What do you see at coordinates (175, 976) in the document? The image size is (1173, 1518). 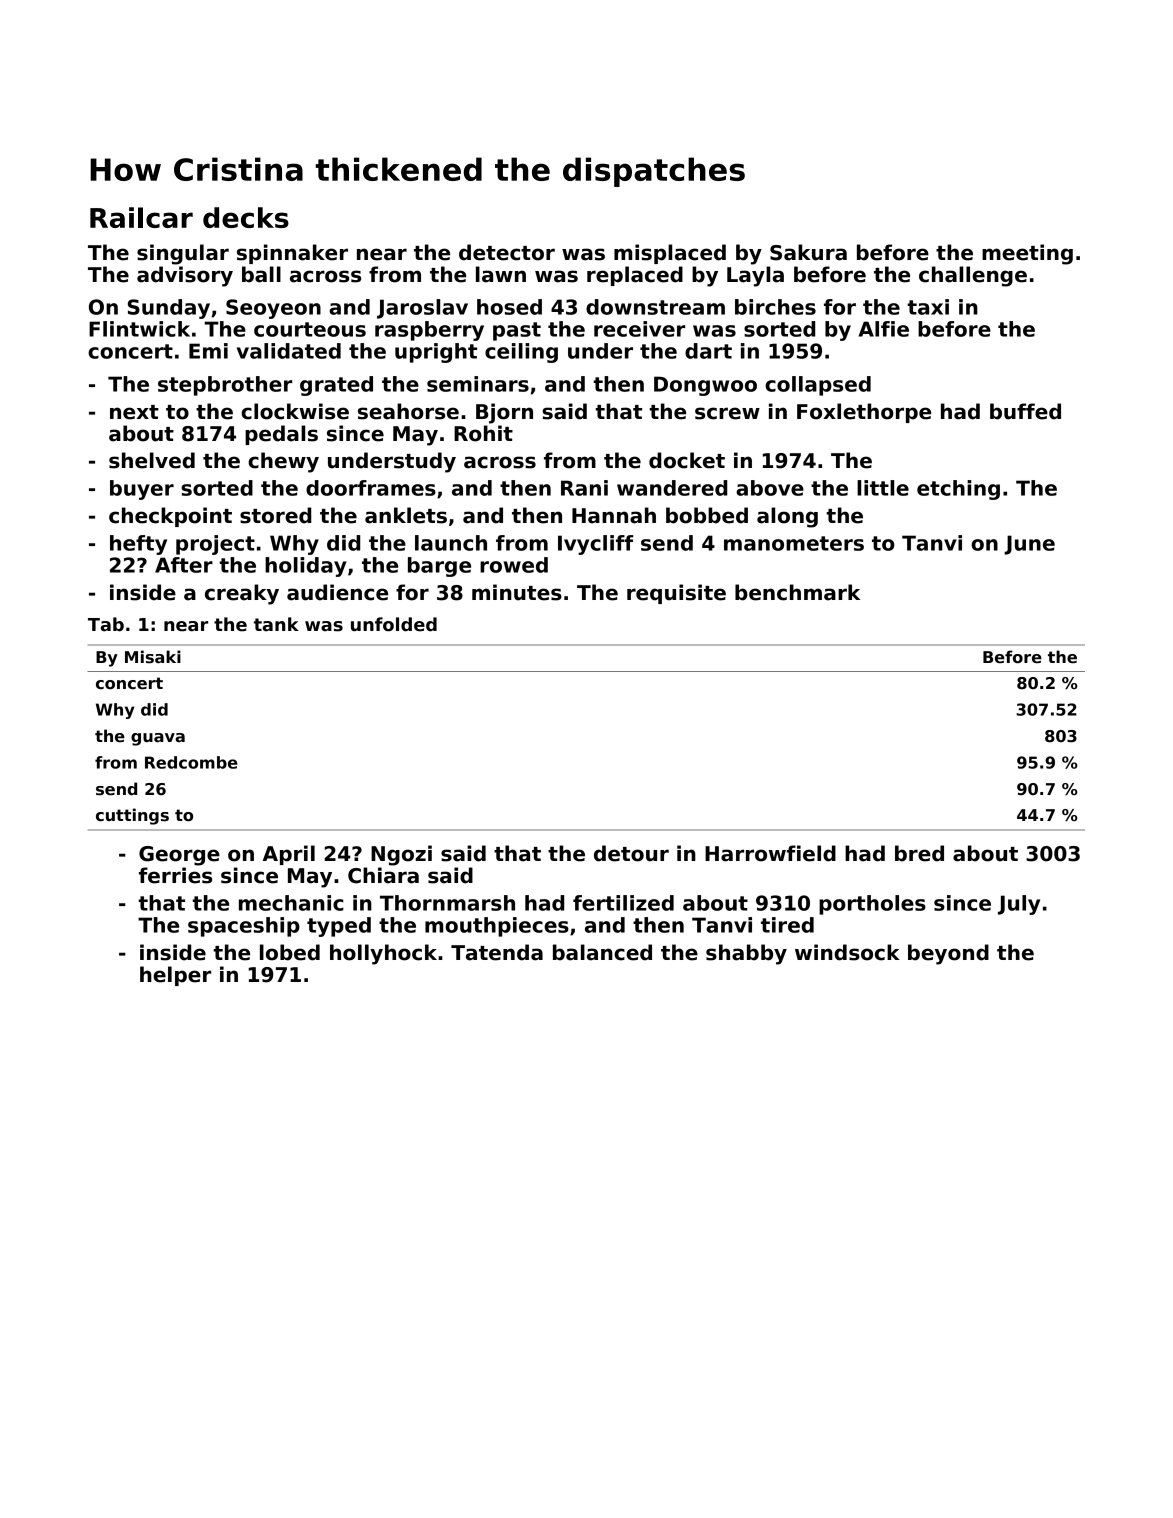 I see `helper` at bounding box center [175, 976].
